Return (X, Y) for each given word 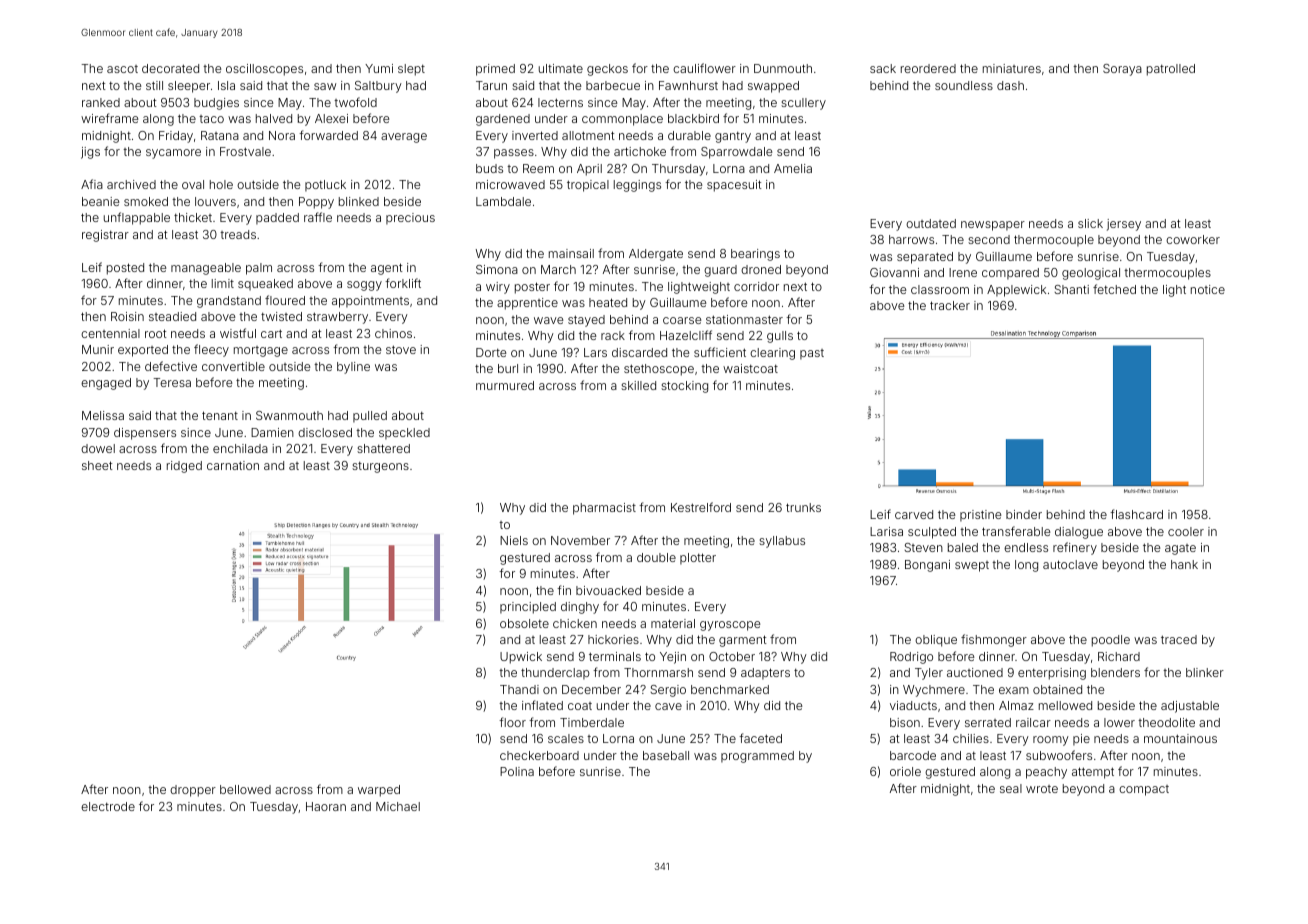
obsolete (524, 623)
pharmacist (604, 509)
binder (1024, 514)
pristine (980, 516)
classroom (940, 289)
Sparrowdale (736, 153)
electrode (108, 806)
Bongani (927, 566)
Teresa (172, 382)
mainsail (571, 253)
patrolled (1171, 70)
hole (221, 184)
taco (211, 119)
